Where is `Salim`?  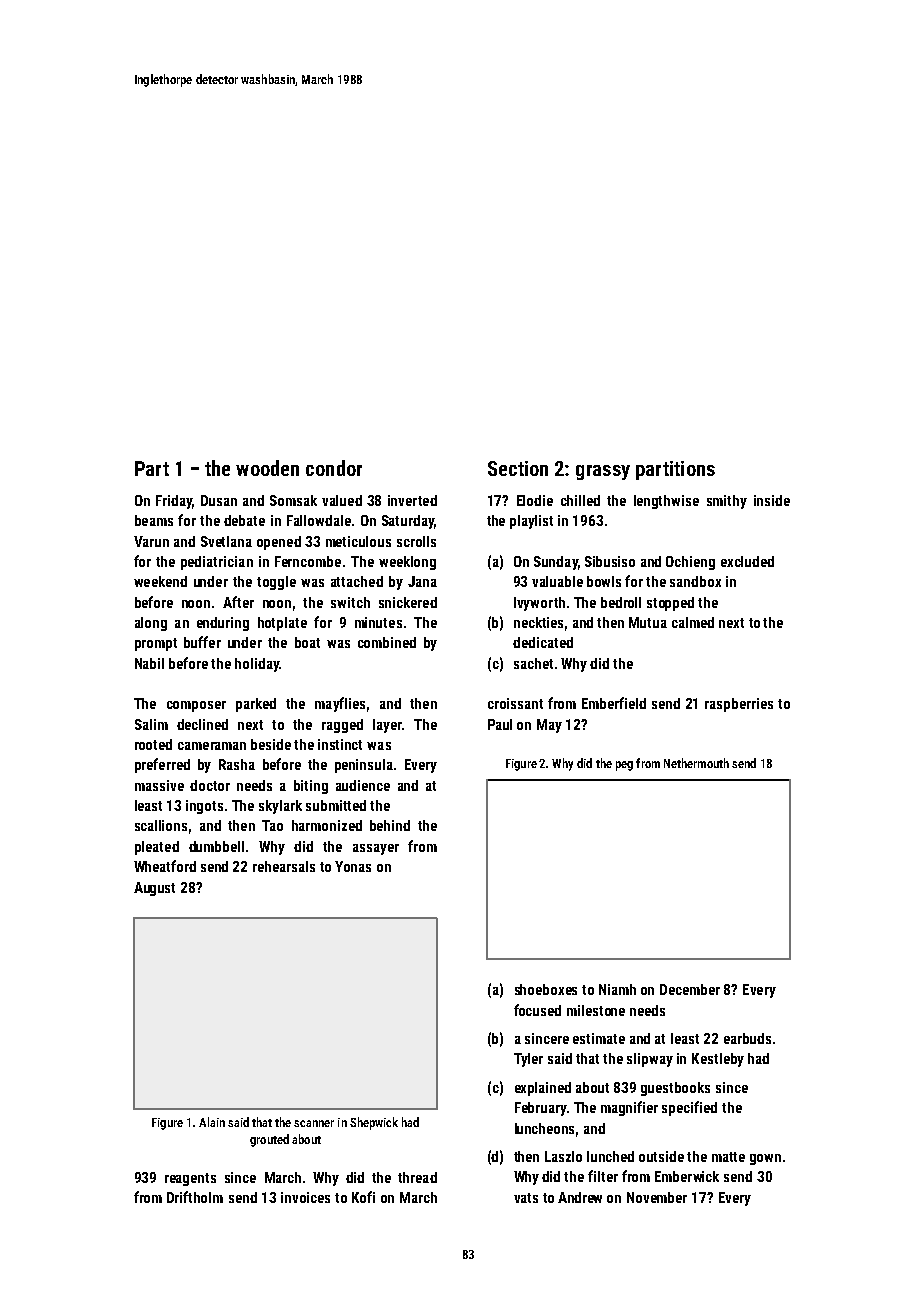 Salim is located at coordinates (151, 724).
